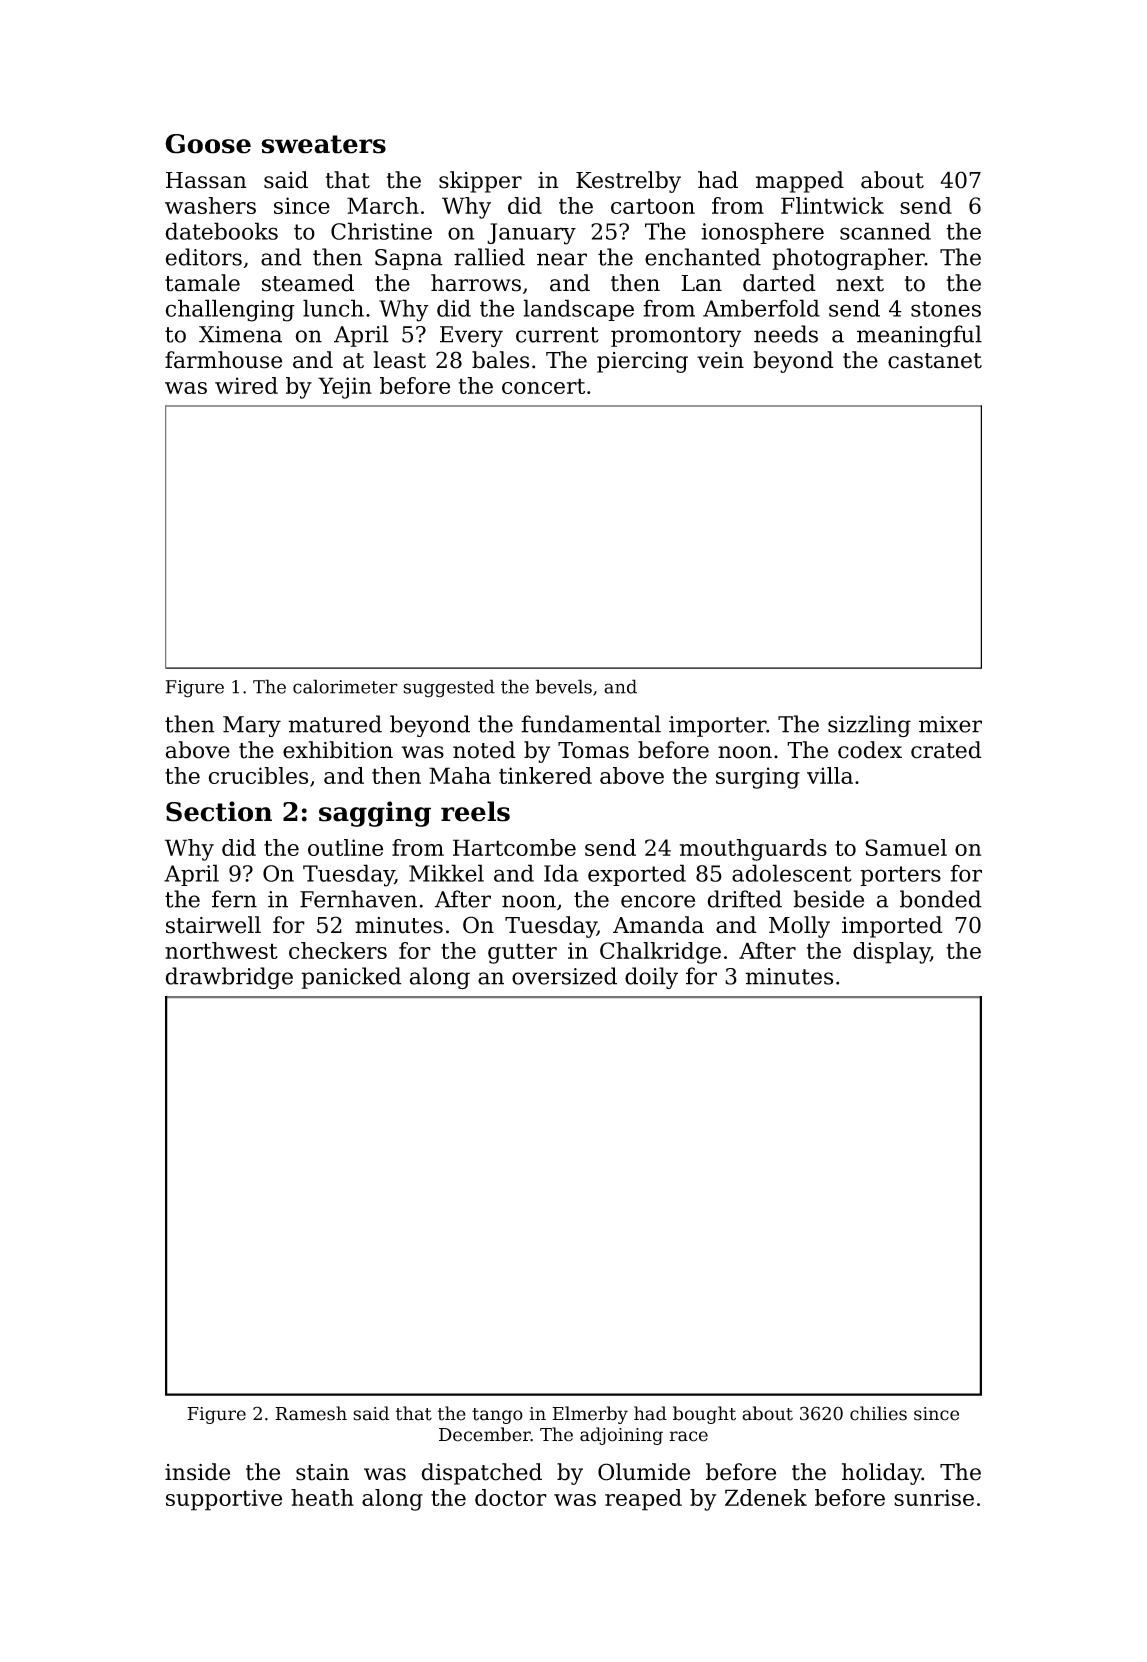 This screenshot has height=1662, width=1147. Describe the element at coordinates (720, 360) in the screenshot. I see `vein` at that location.
